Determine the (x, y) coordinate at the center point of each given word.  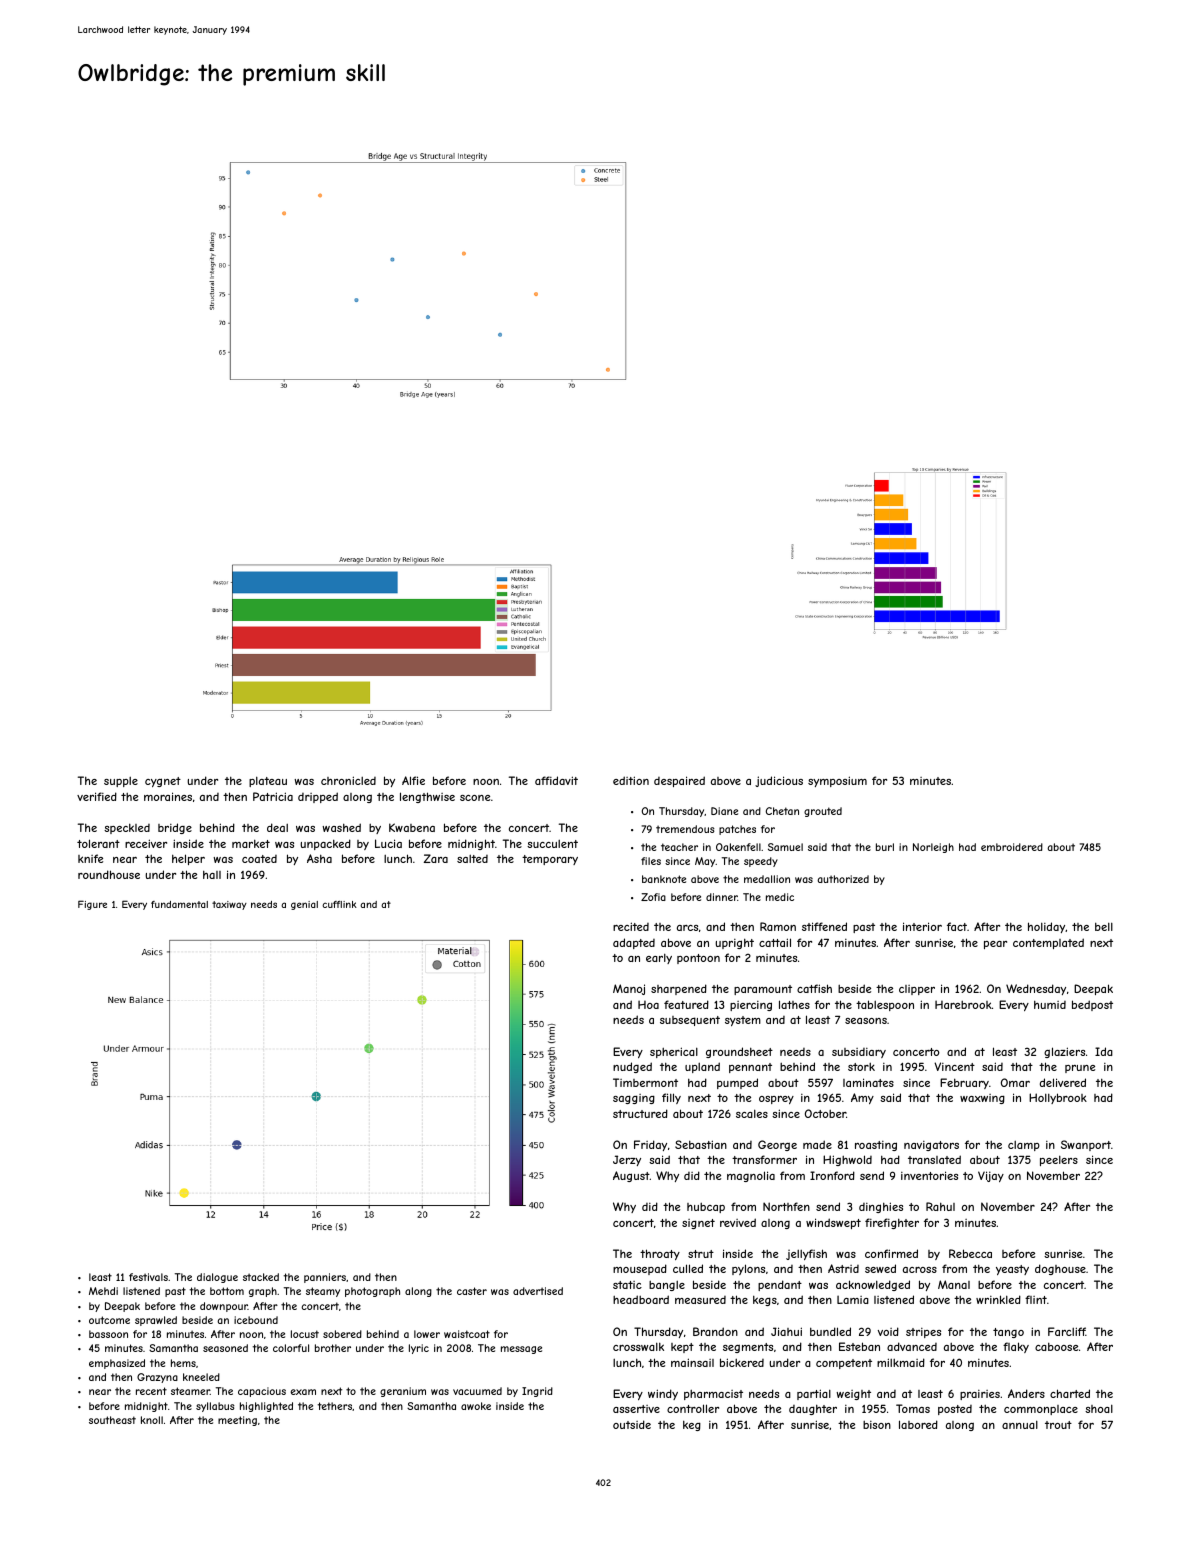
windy (663, 1394)
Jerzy (627, 1160)
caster (472, 1291)
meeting (237, 1421)
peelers (1059, 1160)
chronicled (348, 780)
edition (631, 780)
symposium (837, 781)
